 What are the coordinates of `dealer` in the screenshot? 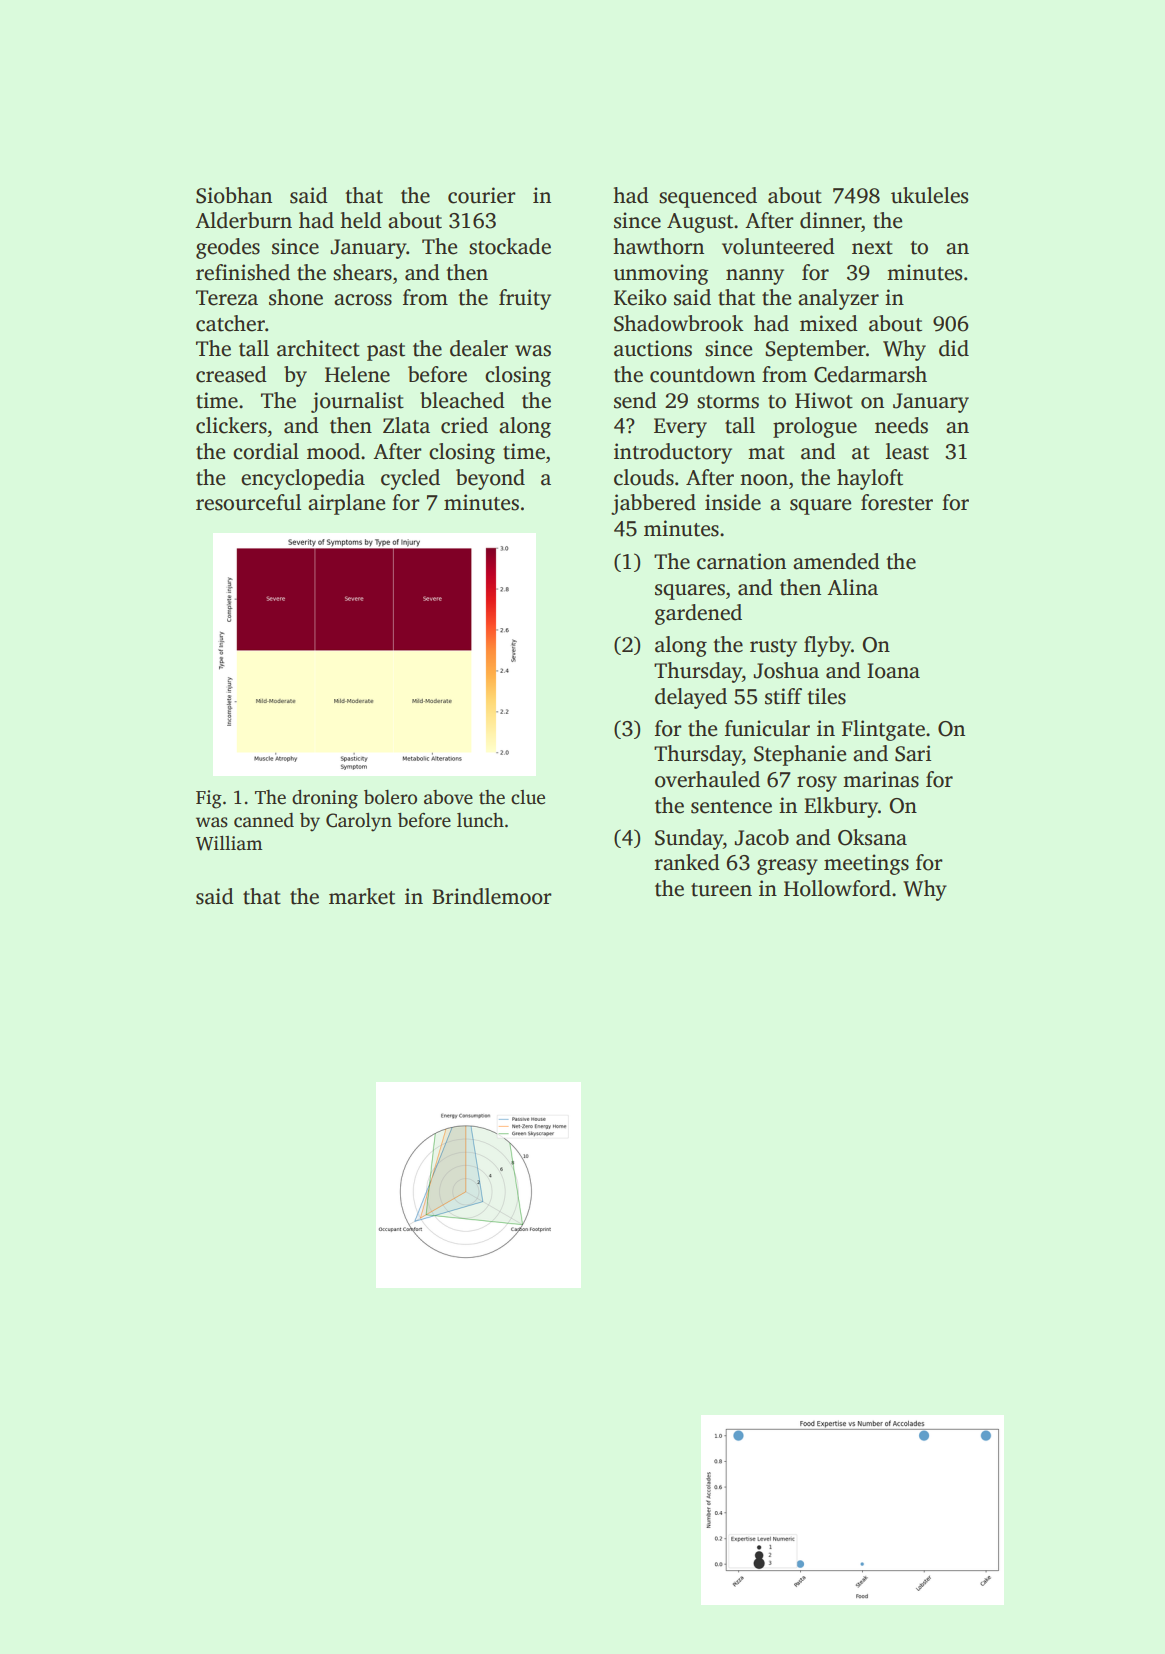 It's located at (479, 348).
